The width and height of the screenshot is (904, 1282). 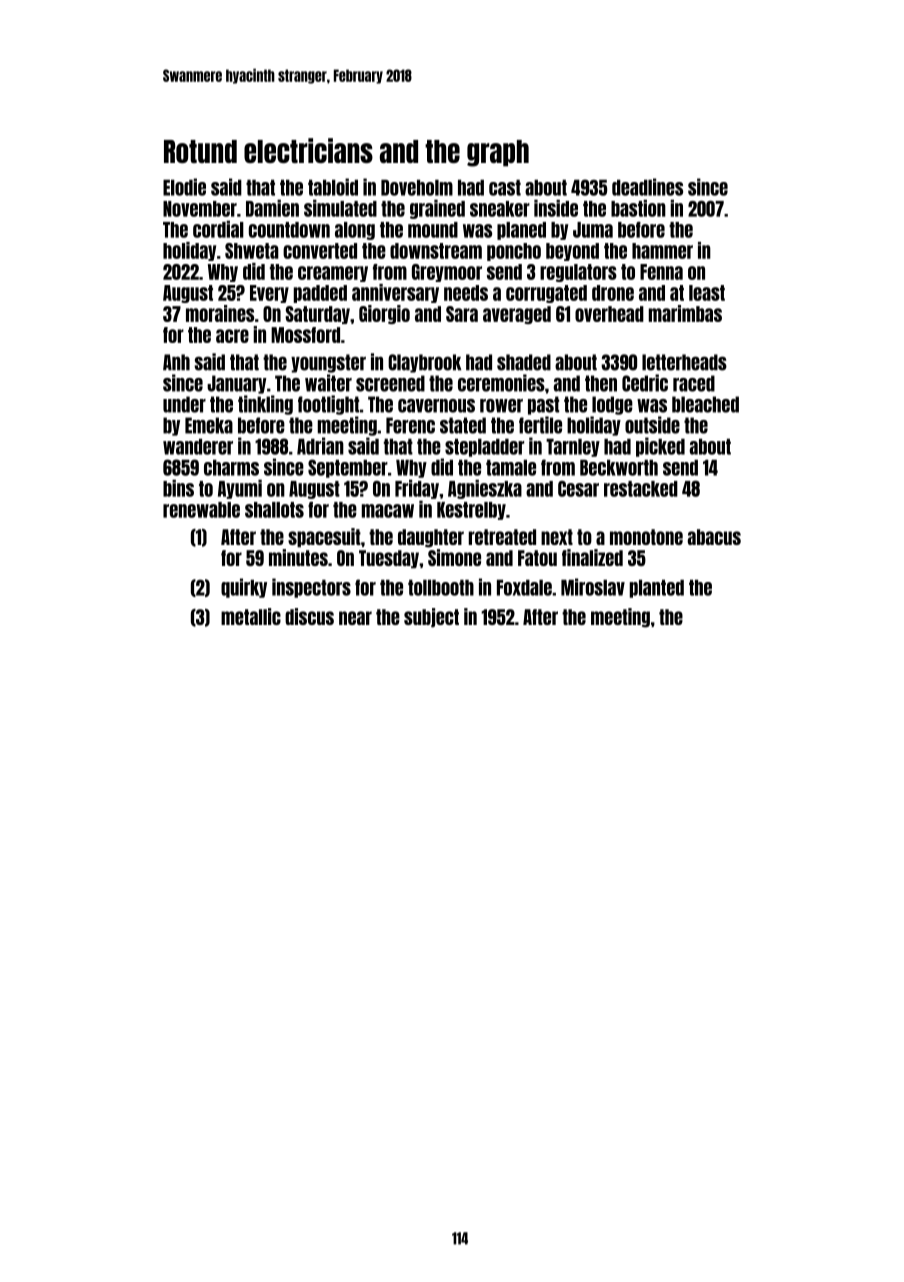 I want to click on rower, so click(x=501, y=406).
